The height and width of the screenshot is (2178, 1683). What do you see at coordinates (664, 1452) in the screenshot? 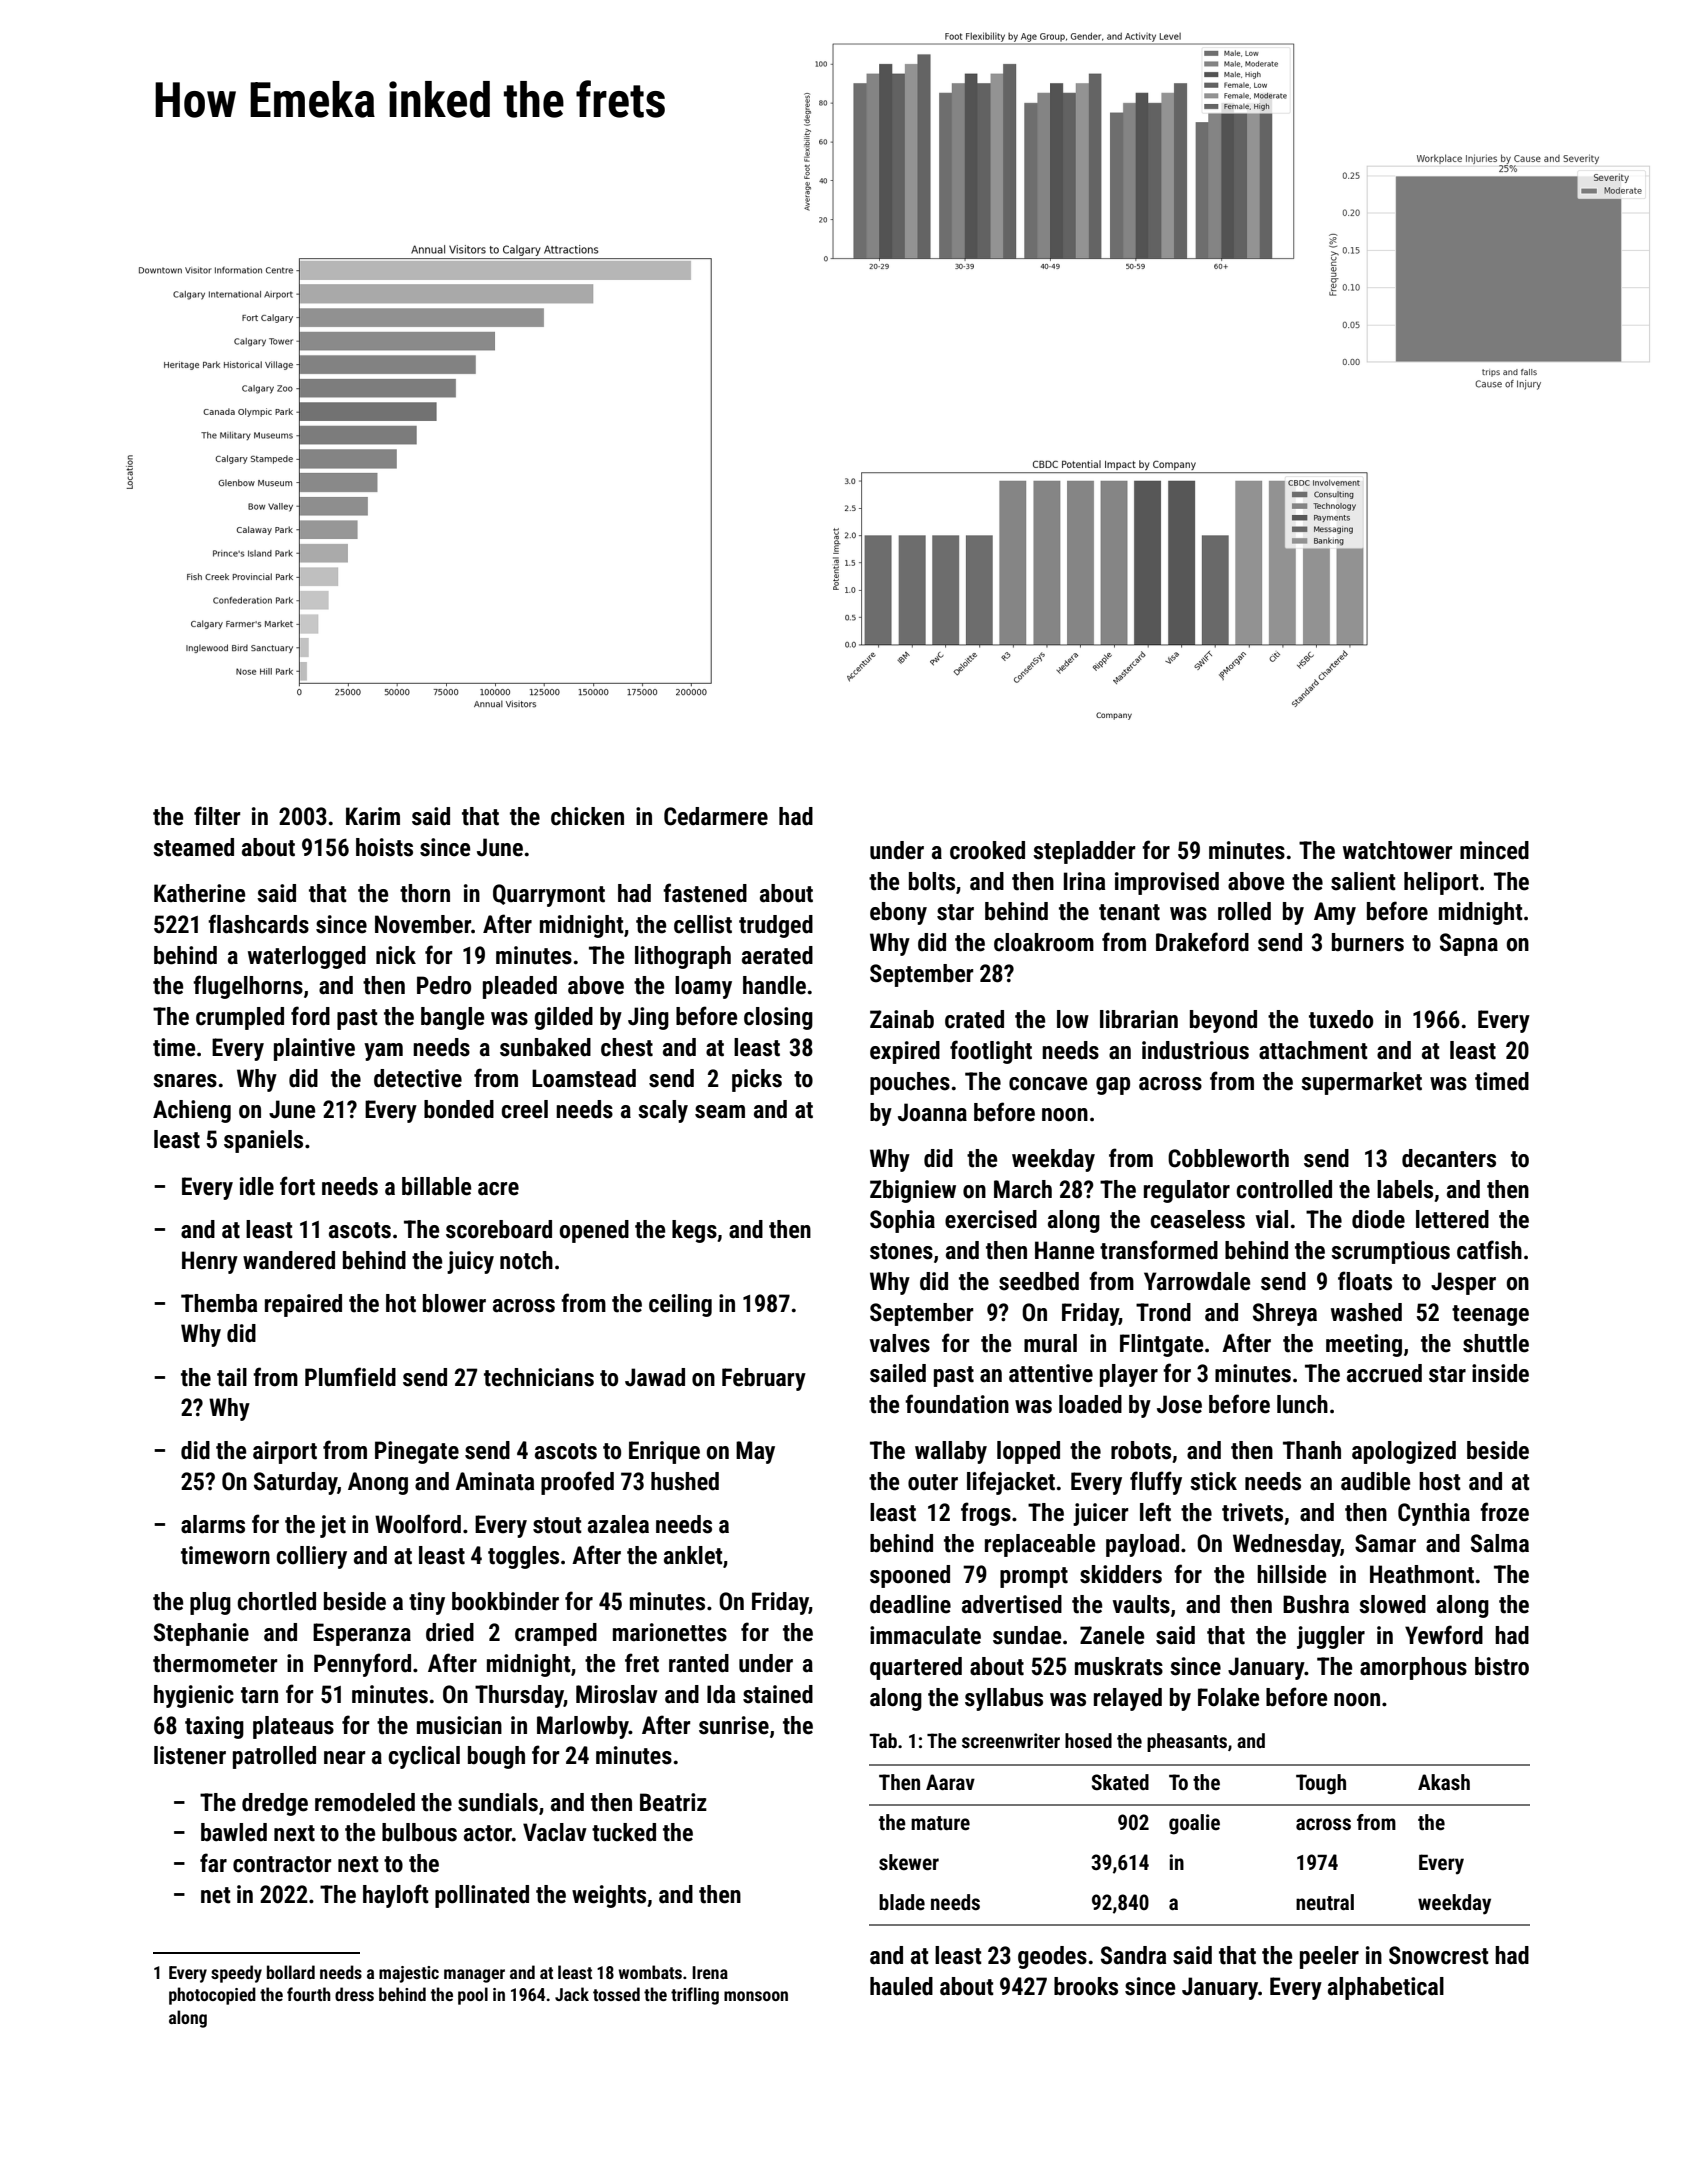
I see `Enrique` at bounding box center [664, 1452].
